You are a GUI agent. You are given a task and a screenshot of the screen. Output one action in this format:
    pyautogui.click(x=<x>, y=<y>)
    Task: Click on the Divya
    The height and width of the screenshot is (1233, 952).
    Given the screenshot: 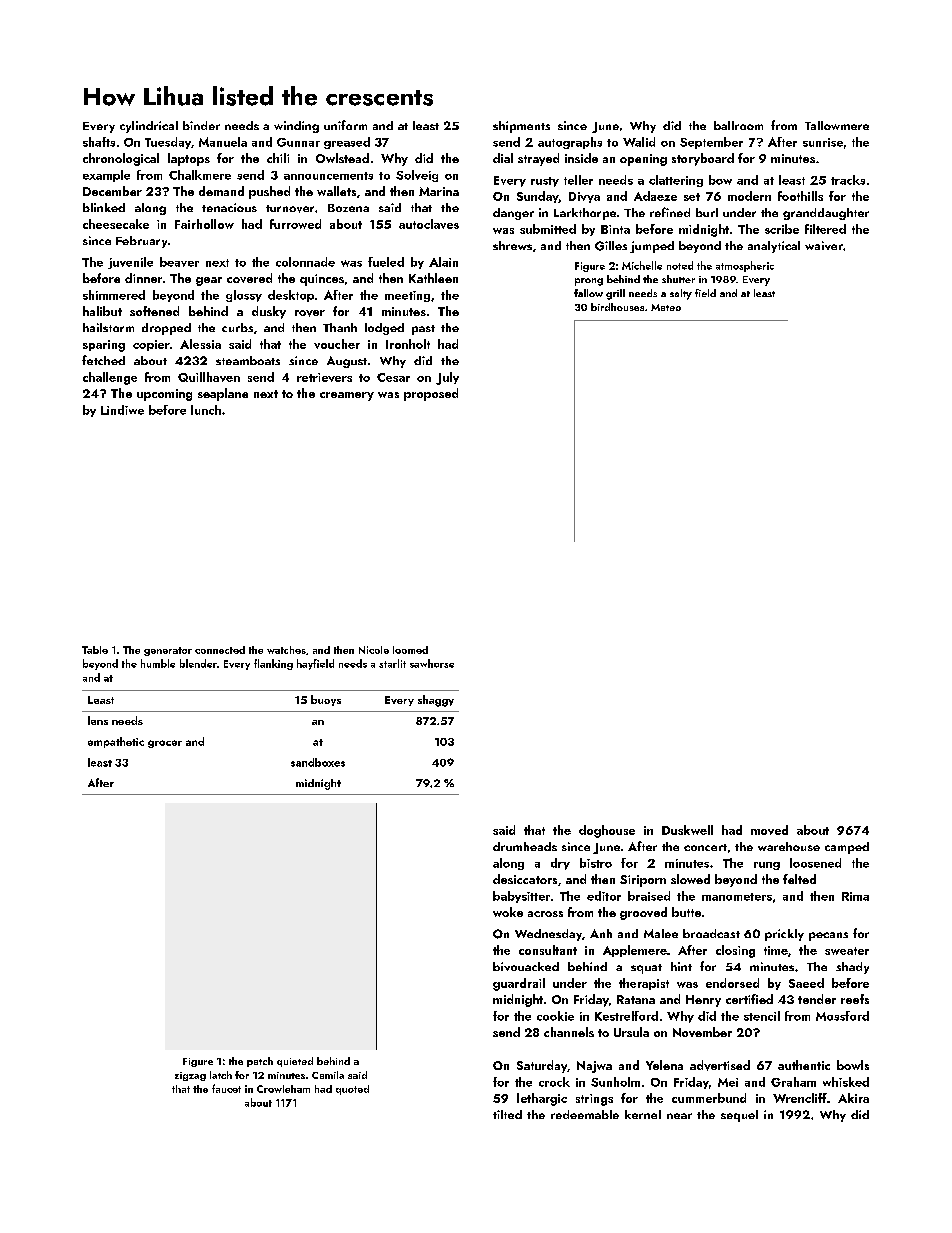 What is the action you would take?
    pyautogui.click(x=584, y=197)
